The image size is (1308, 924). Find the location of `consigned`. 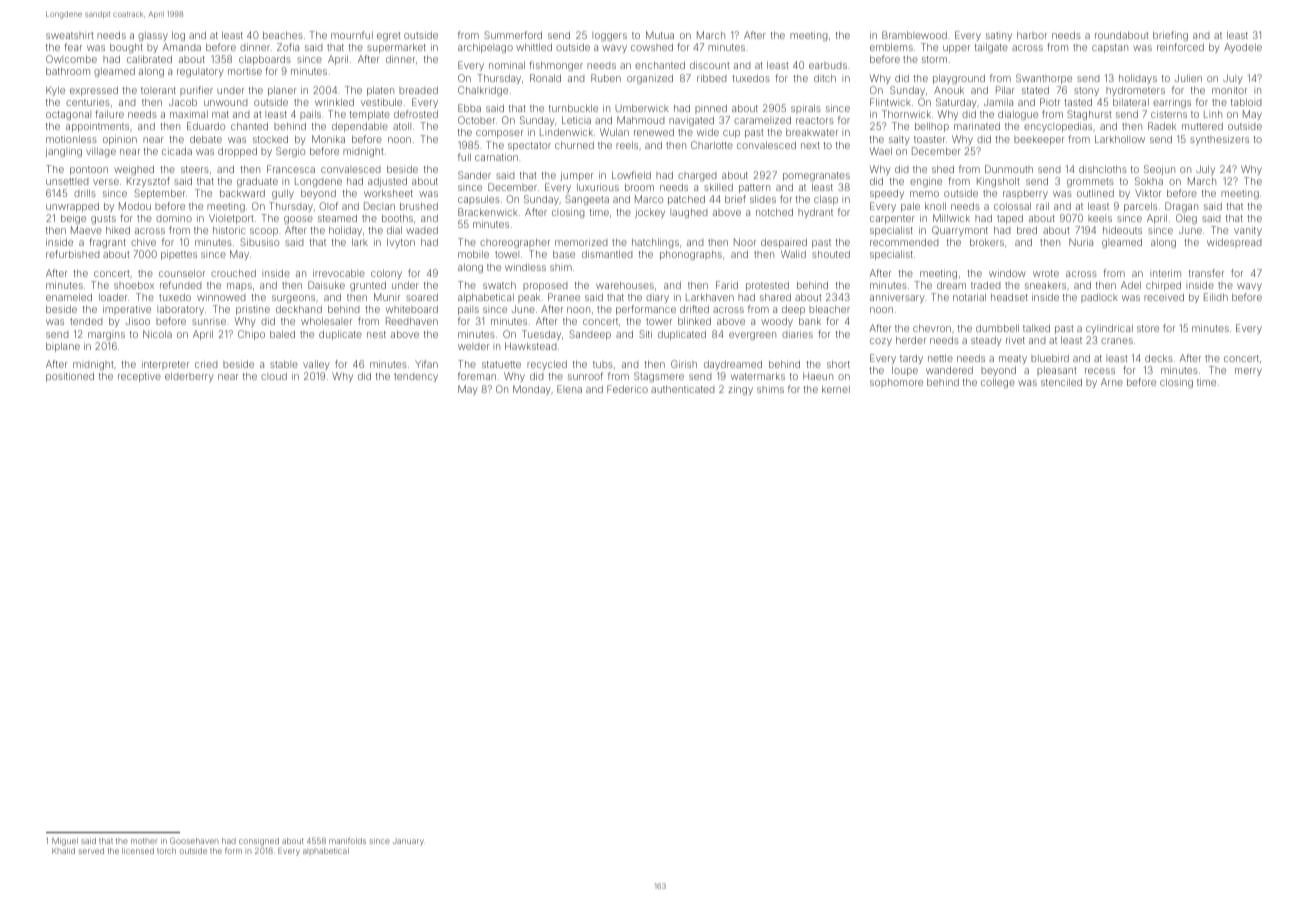

consigned is located at coordinates (259, 842).
